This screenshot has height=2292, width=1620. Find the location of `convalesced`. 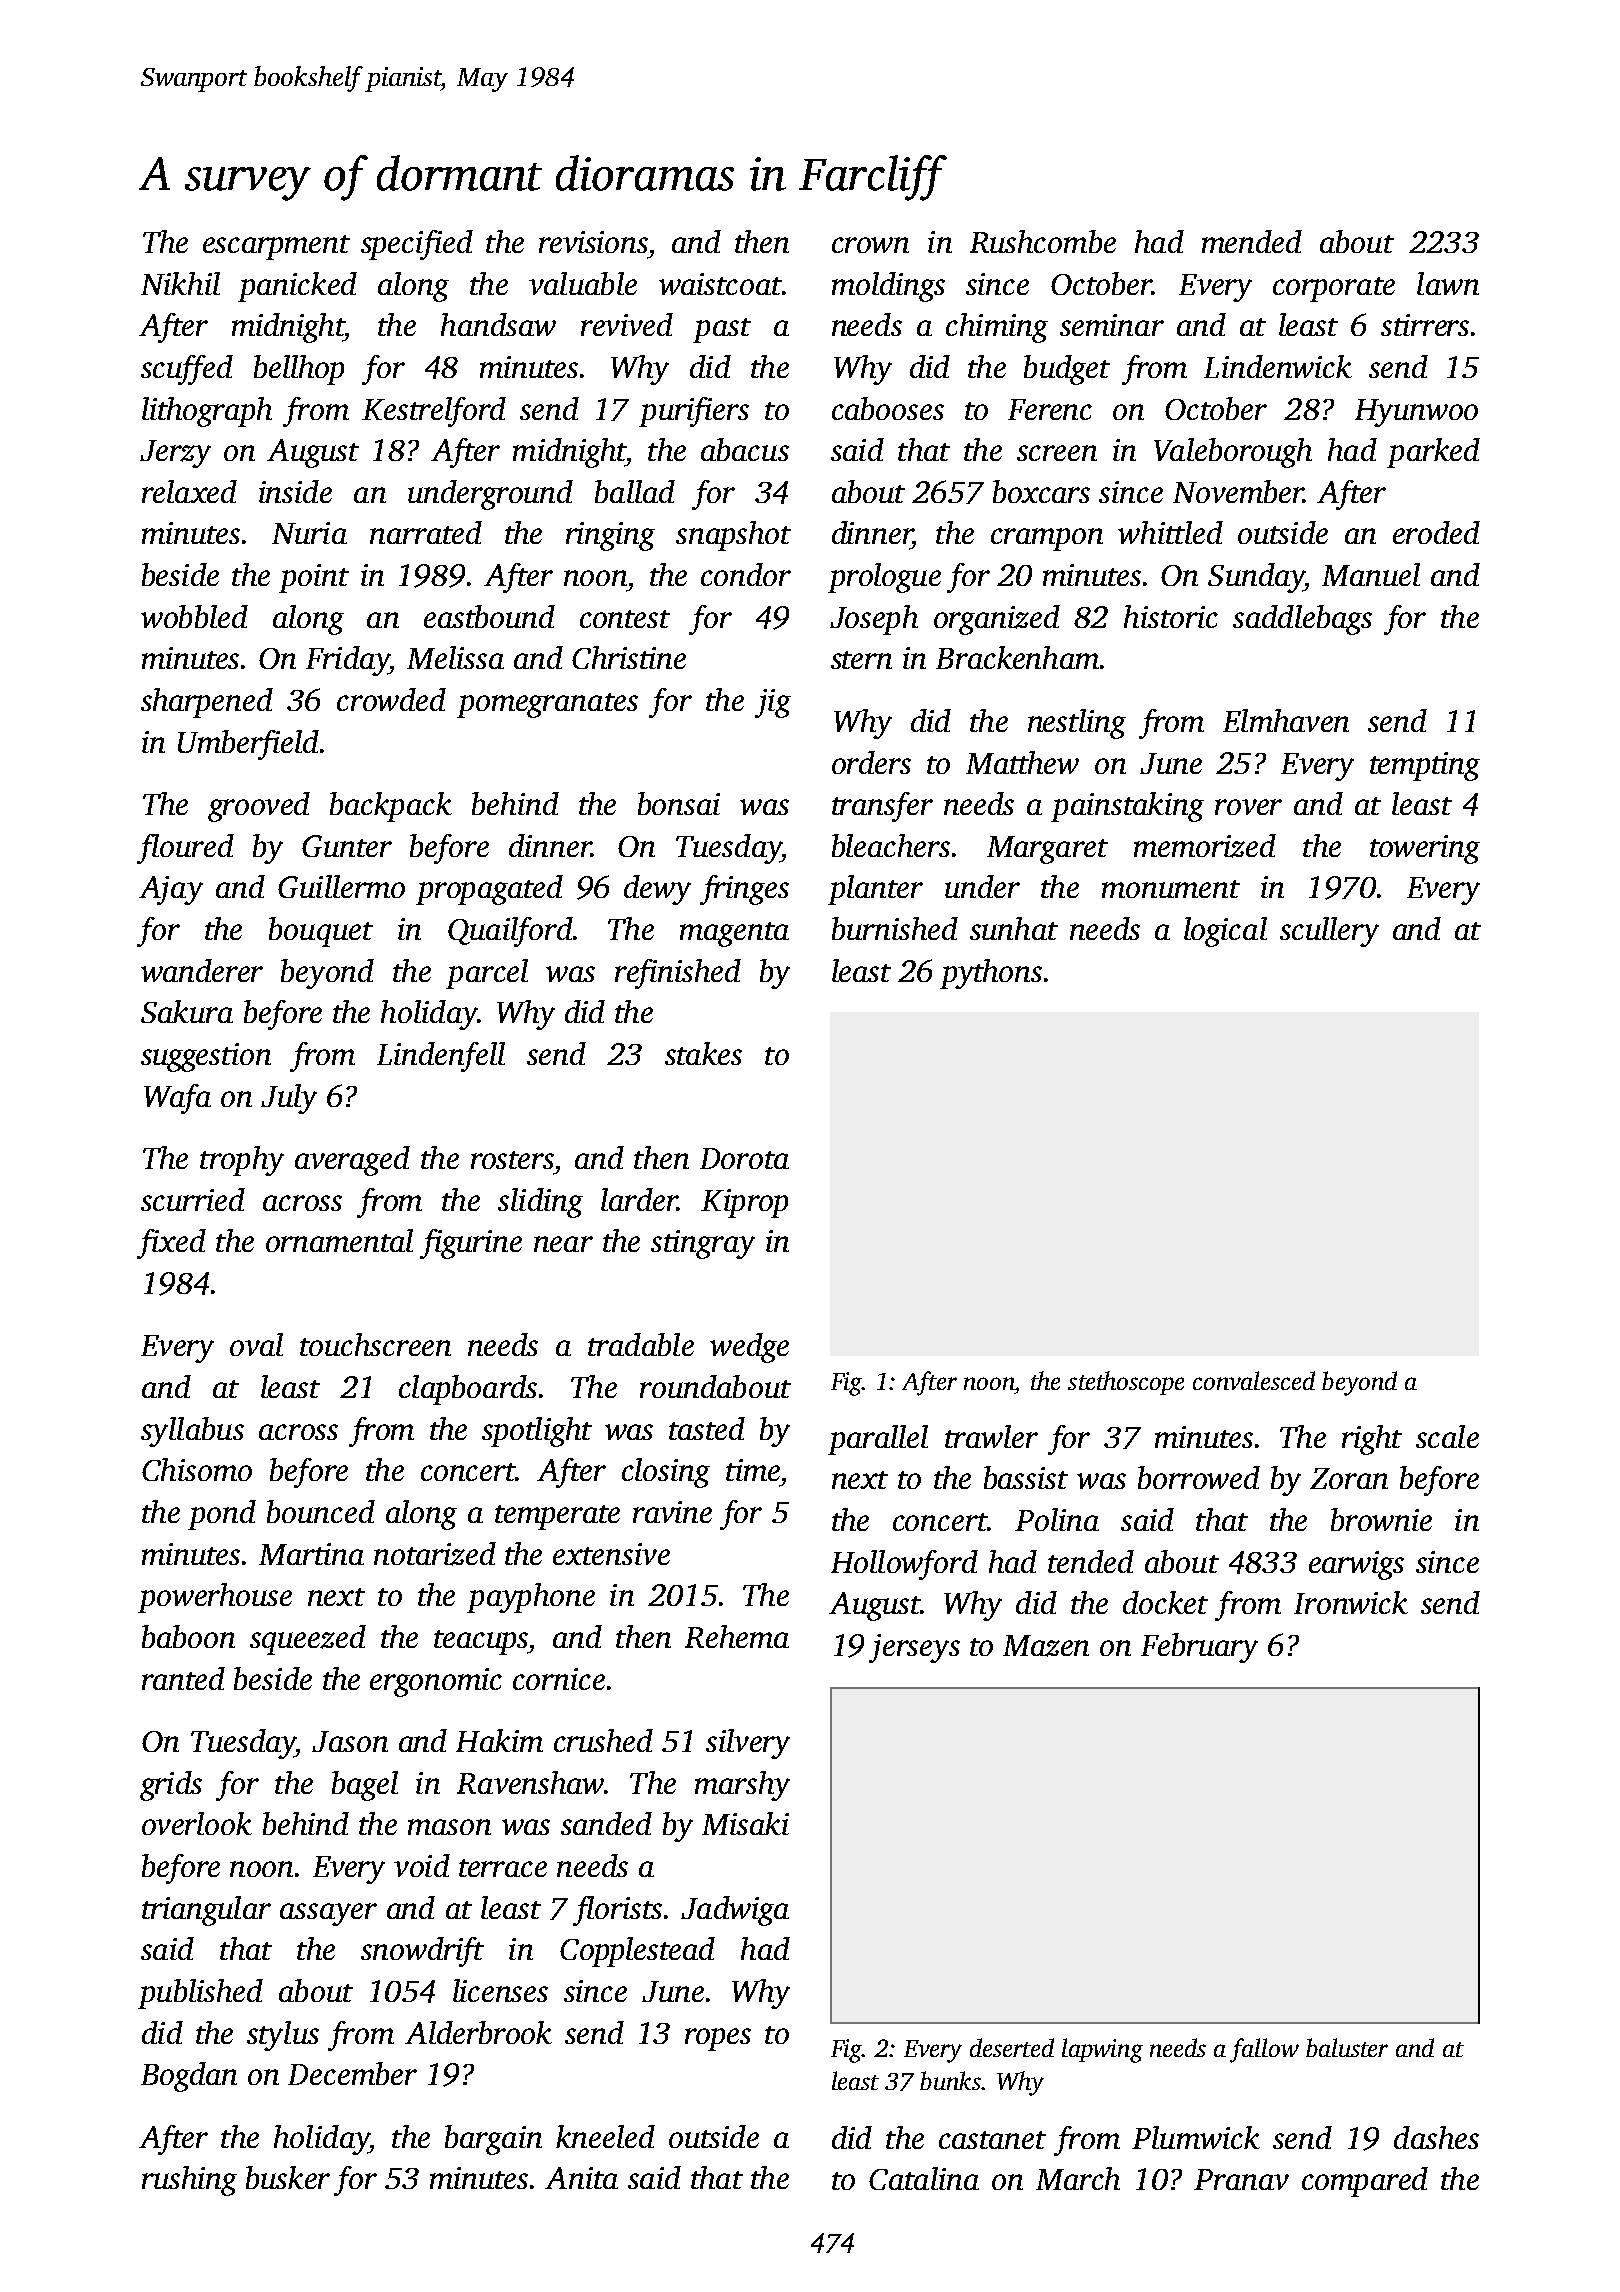

convalesced is located at coordinates (1254, 1380).
